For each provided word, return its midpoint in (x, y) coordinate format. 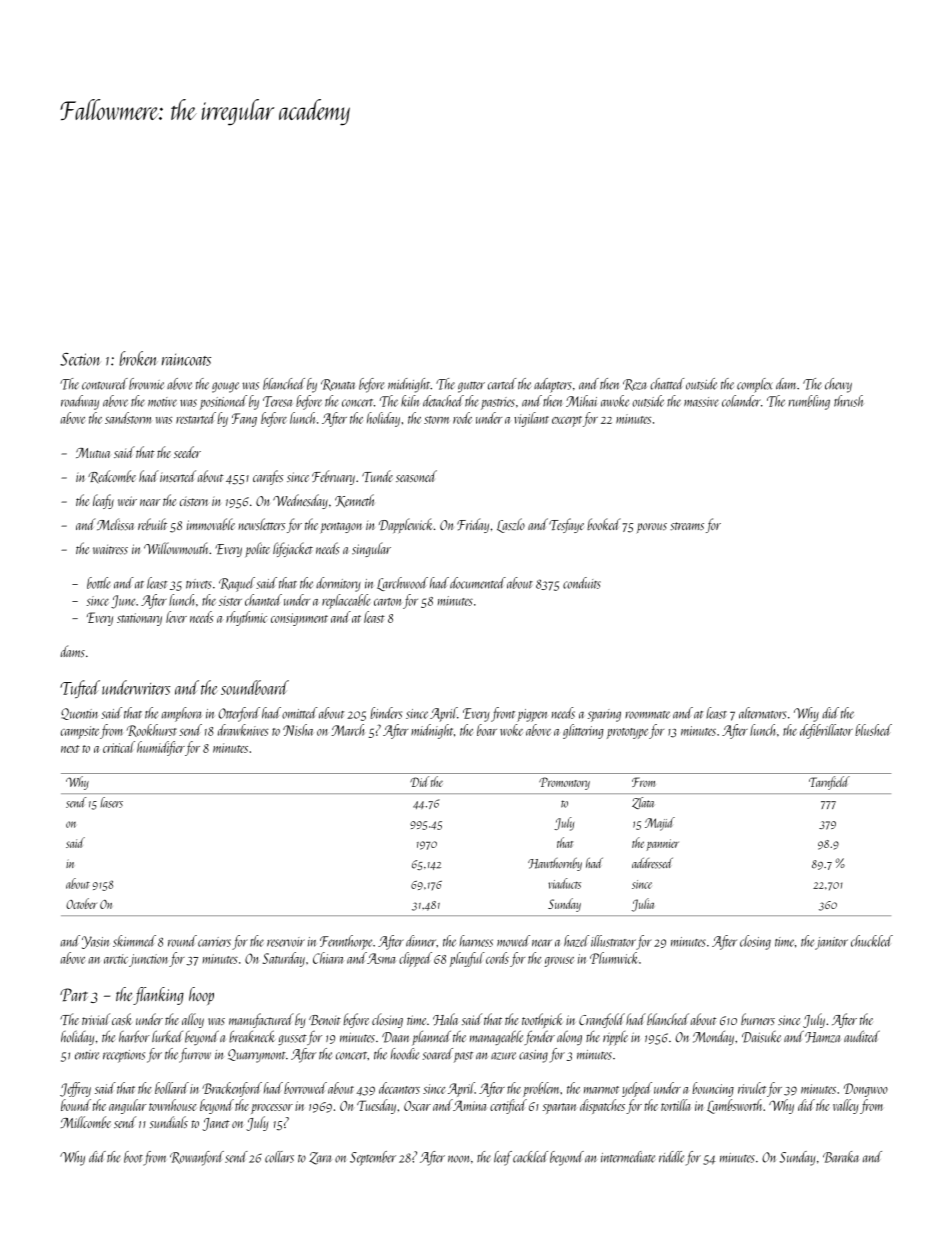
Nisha (298, 730)
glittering (583, 731)
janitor (831, 943)
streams (687, 526)
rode (462, 418)
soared (437, 1054)
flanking (158, 996)
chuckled (872, 941)
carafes (268, 477)
